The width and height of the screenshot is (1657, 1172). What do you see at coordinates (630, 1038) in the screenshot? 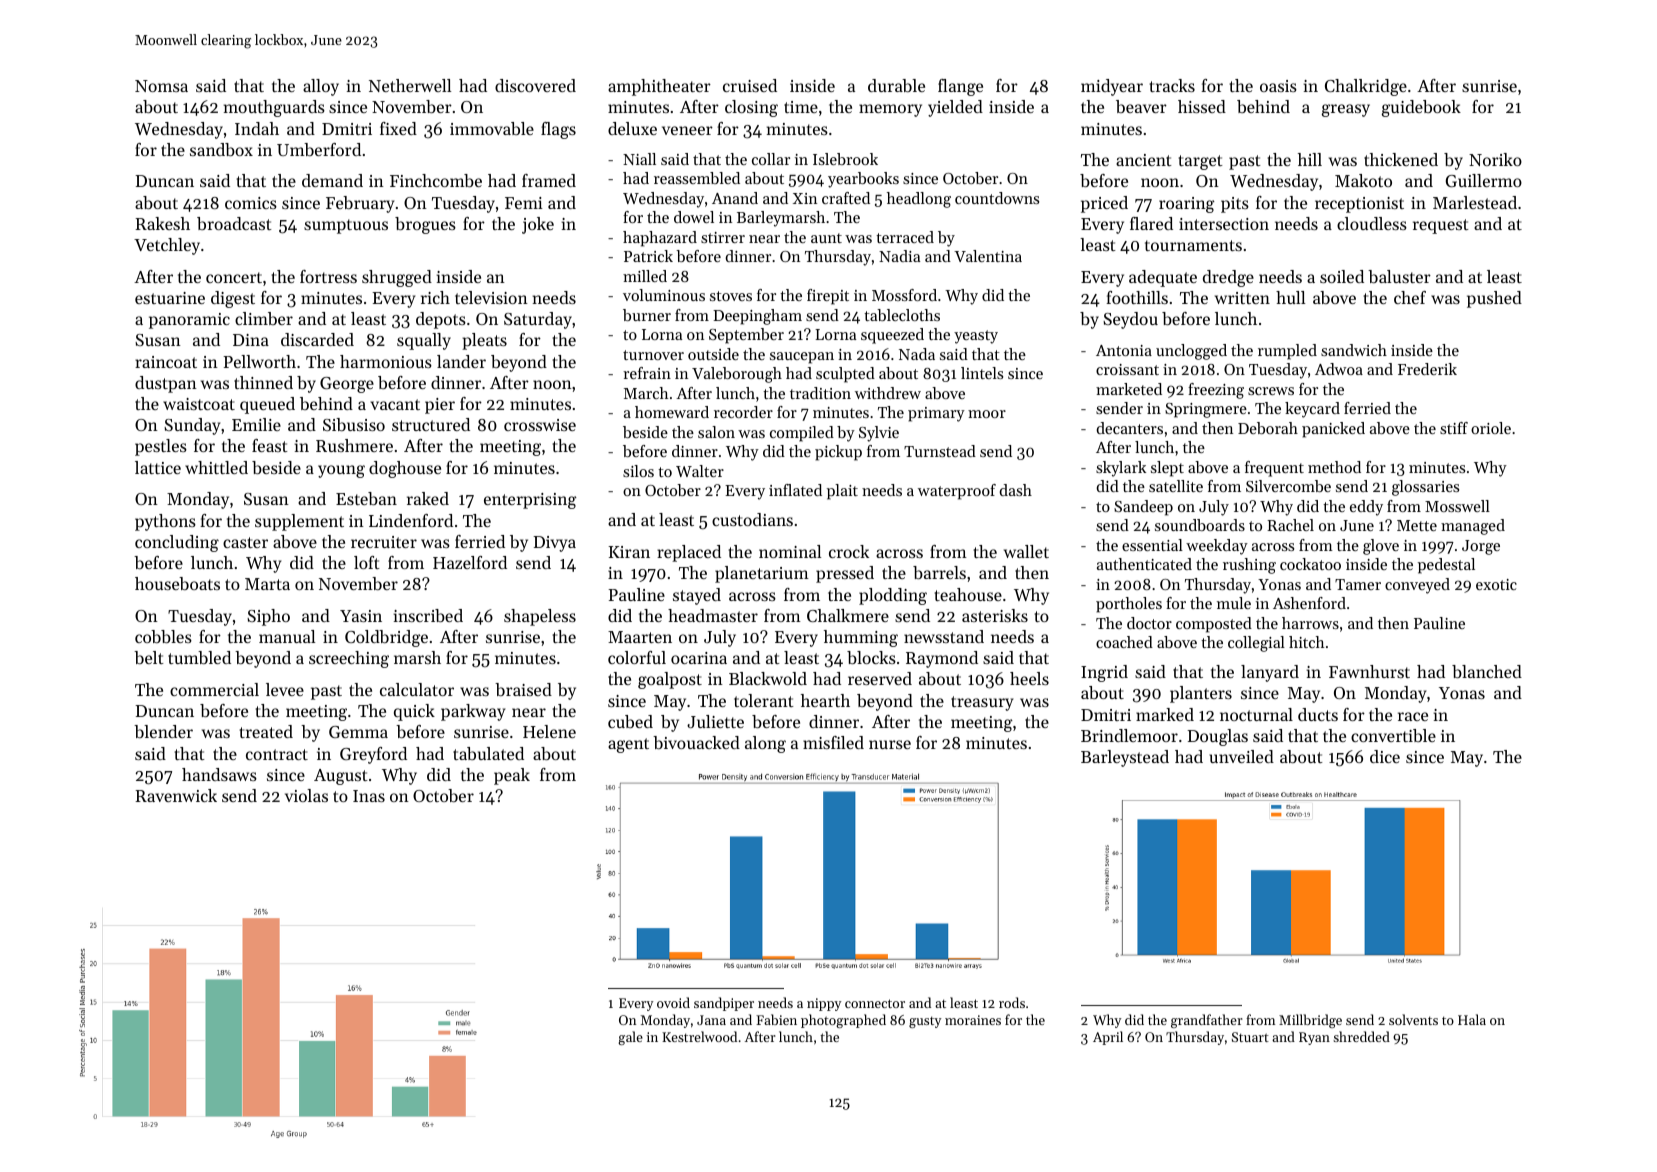
I see `gale` at bounding box center [630, 1038].
